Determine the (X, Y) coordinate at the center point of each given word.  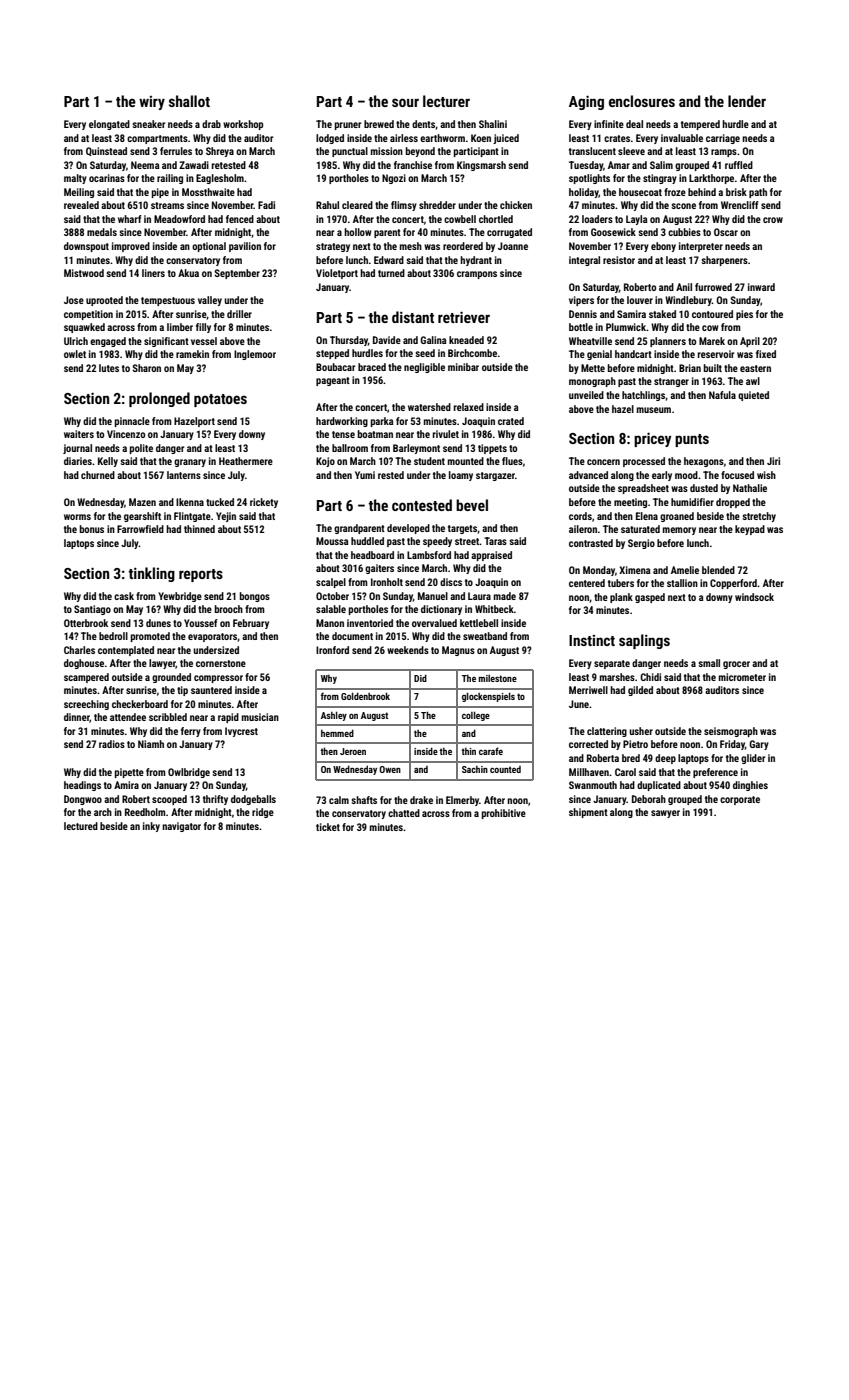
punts (692, 440)
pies (744, 315)
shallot (189, 101)
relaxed (469, 407)
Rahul (327, 205)
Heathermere (246, 461)
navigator (181, 827)
